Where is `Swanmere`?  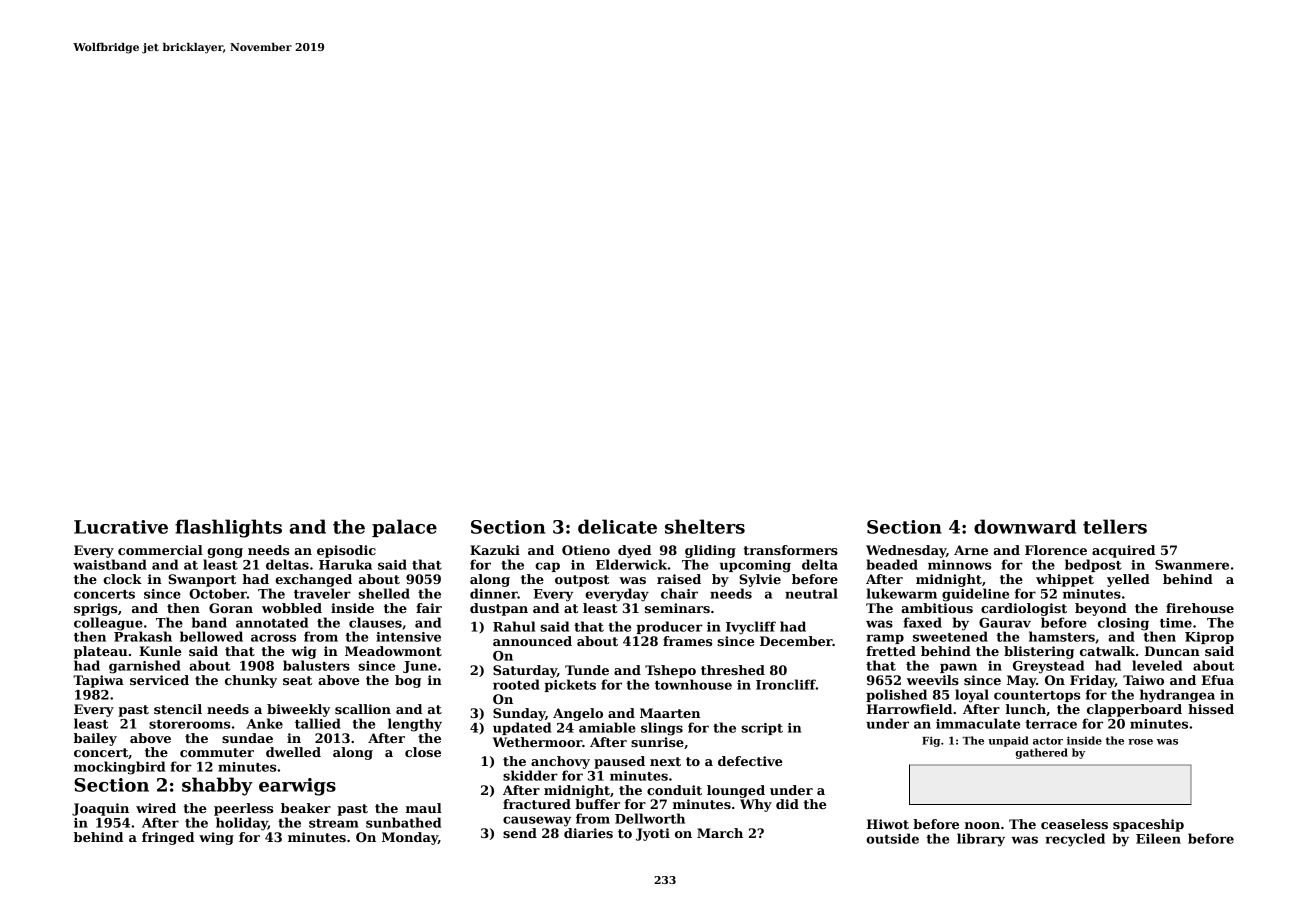
Swanmere is located at coordinates (1192, 565).
